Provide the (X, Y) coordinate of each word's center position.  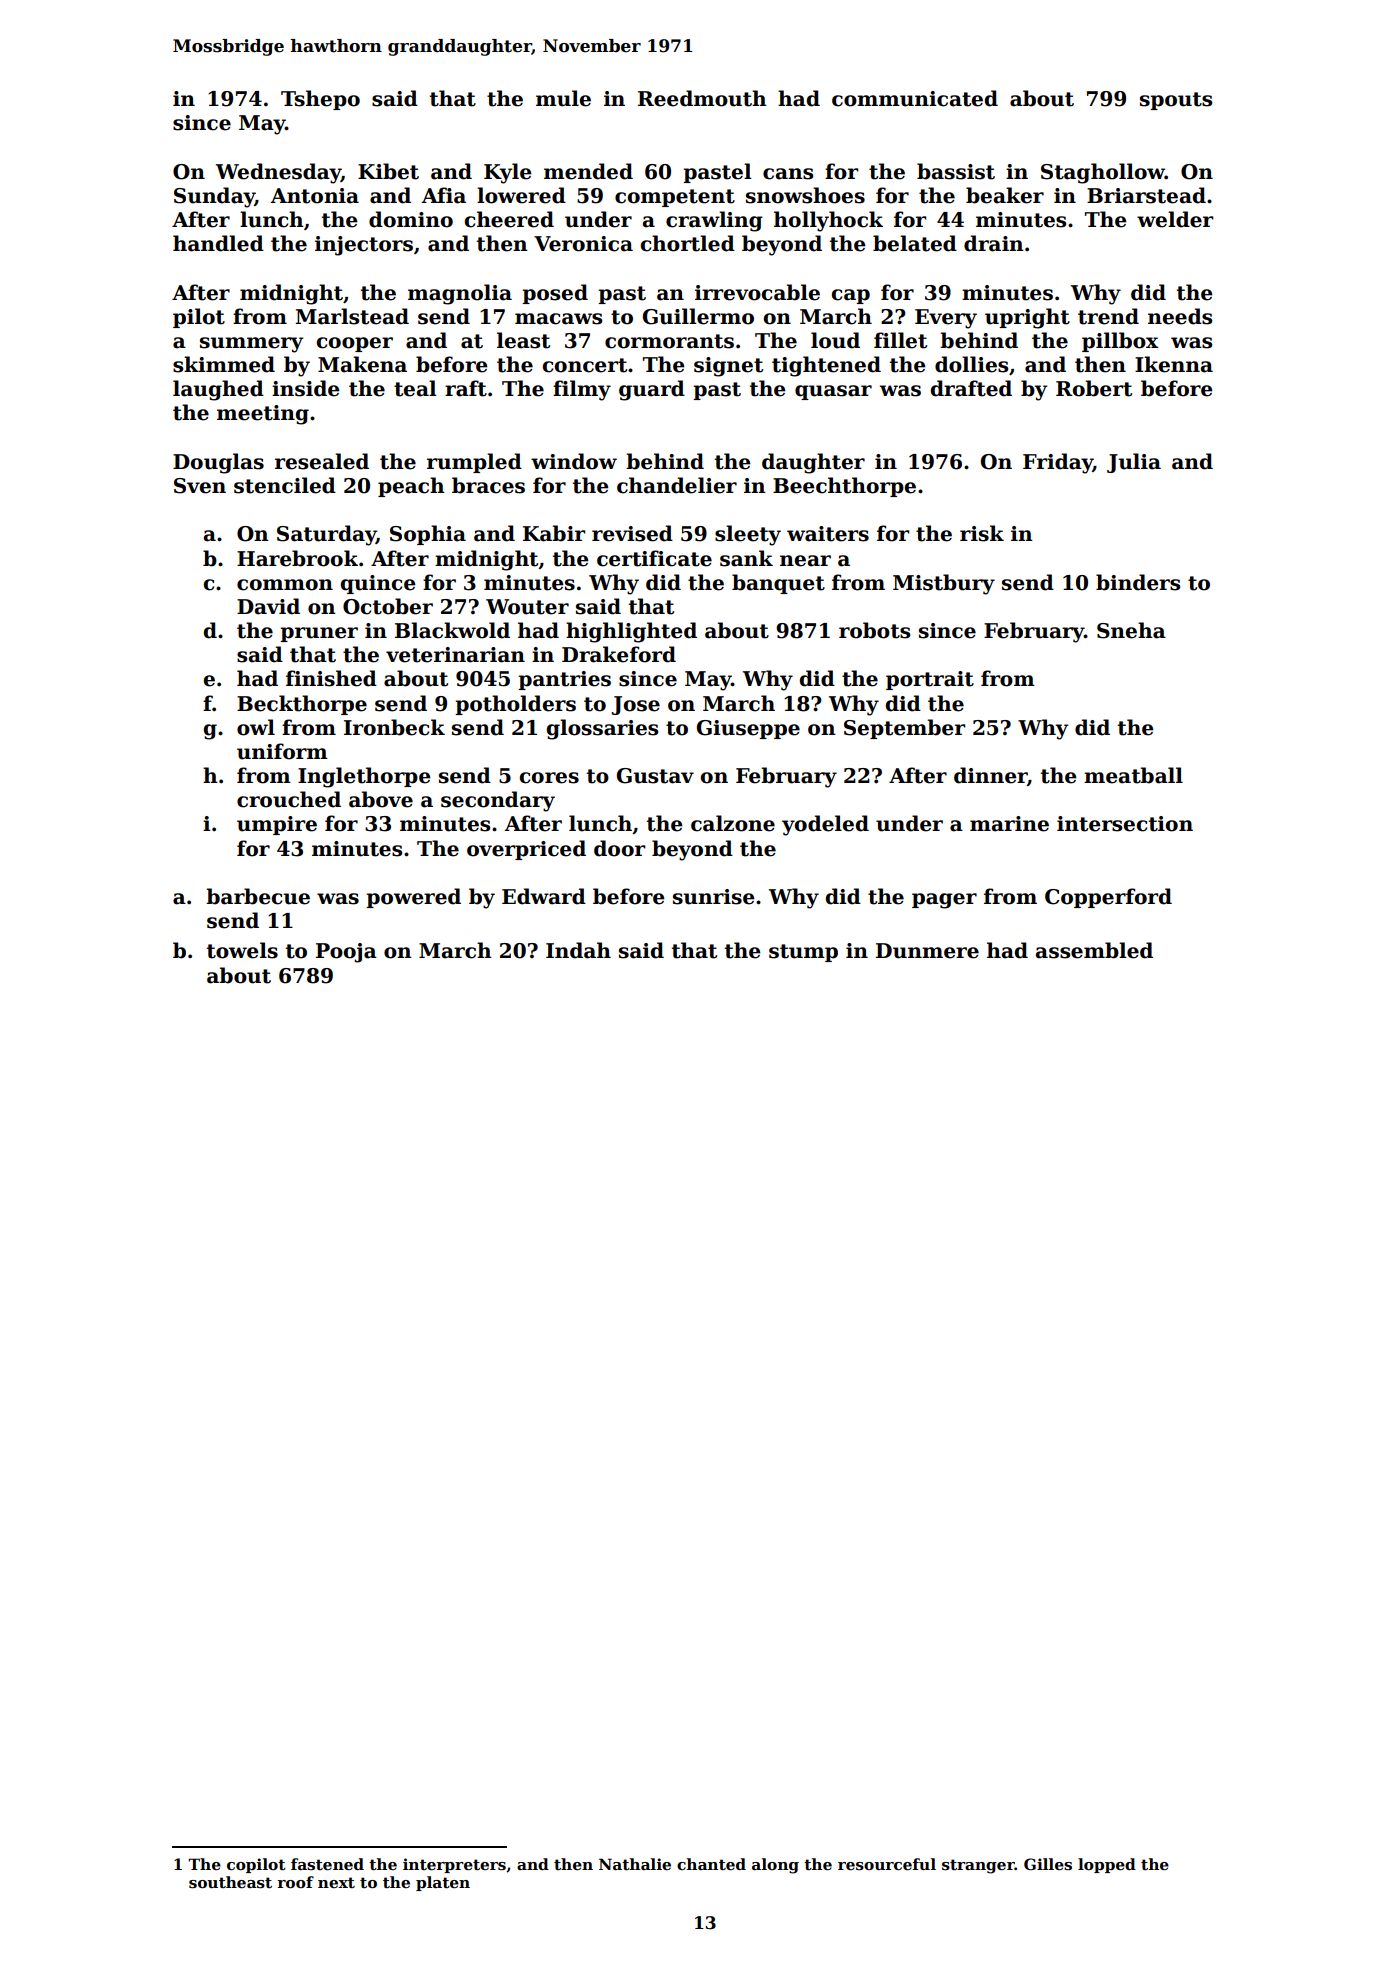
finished (331, 678)
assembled (1094, 950)
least (523, 340)
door (619, 848)
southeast (230, 1882)
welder (1175, 219)
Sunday (214, 197)
